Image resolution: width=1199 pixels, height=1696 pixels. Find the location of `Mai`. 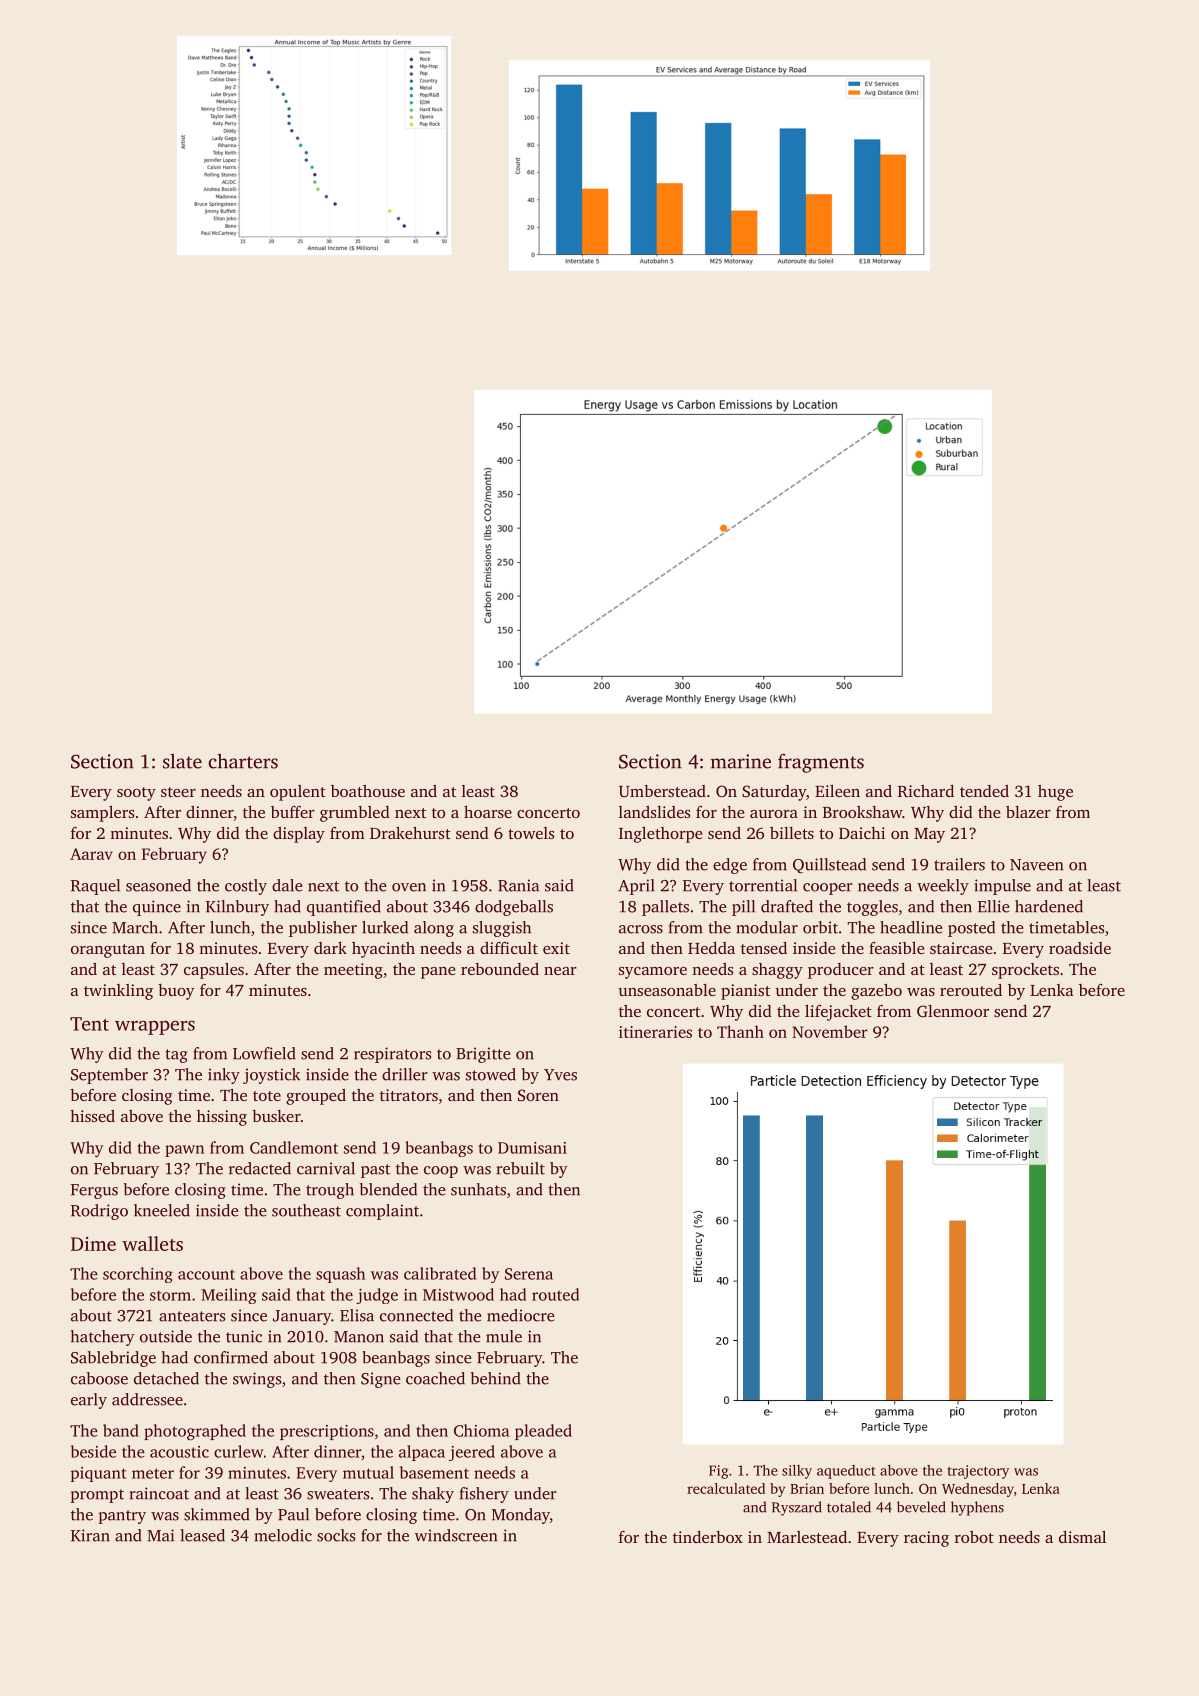

Mai is located at coordinates (160, 1535).
